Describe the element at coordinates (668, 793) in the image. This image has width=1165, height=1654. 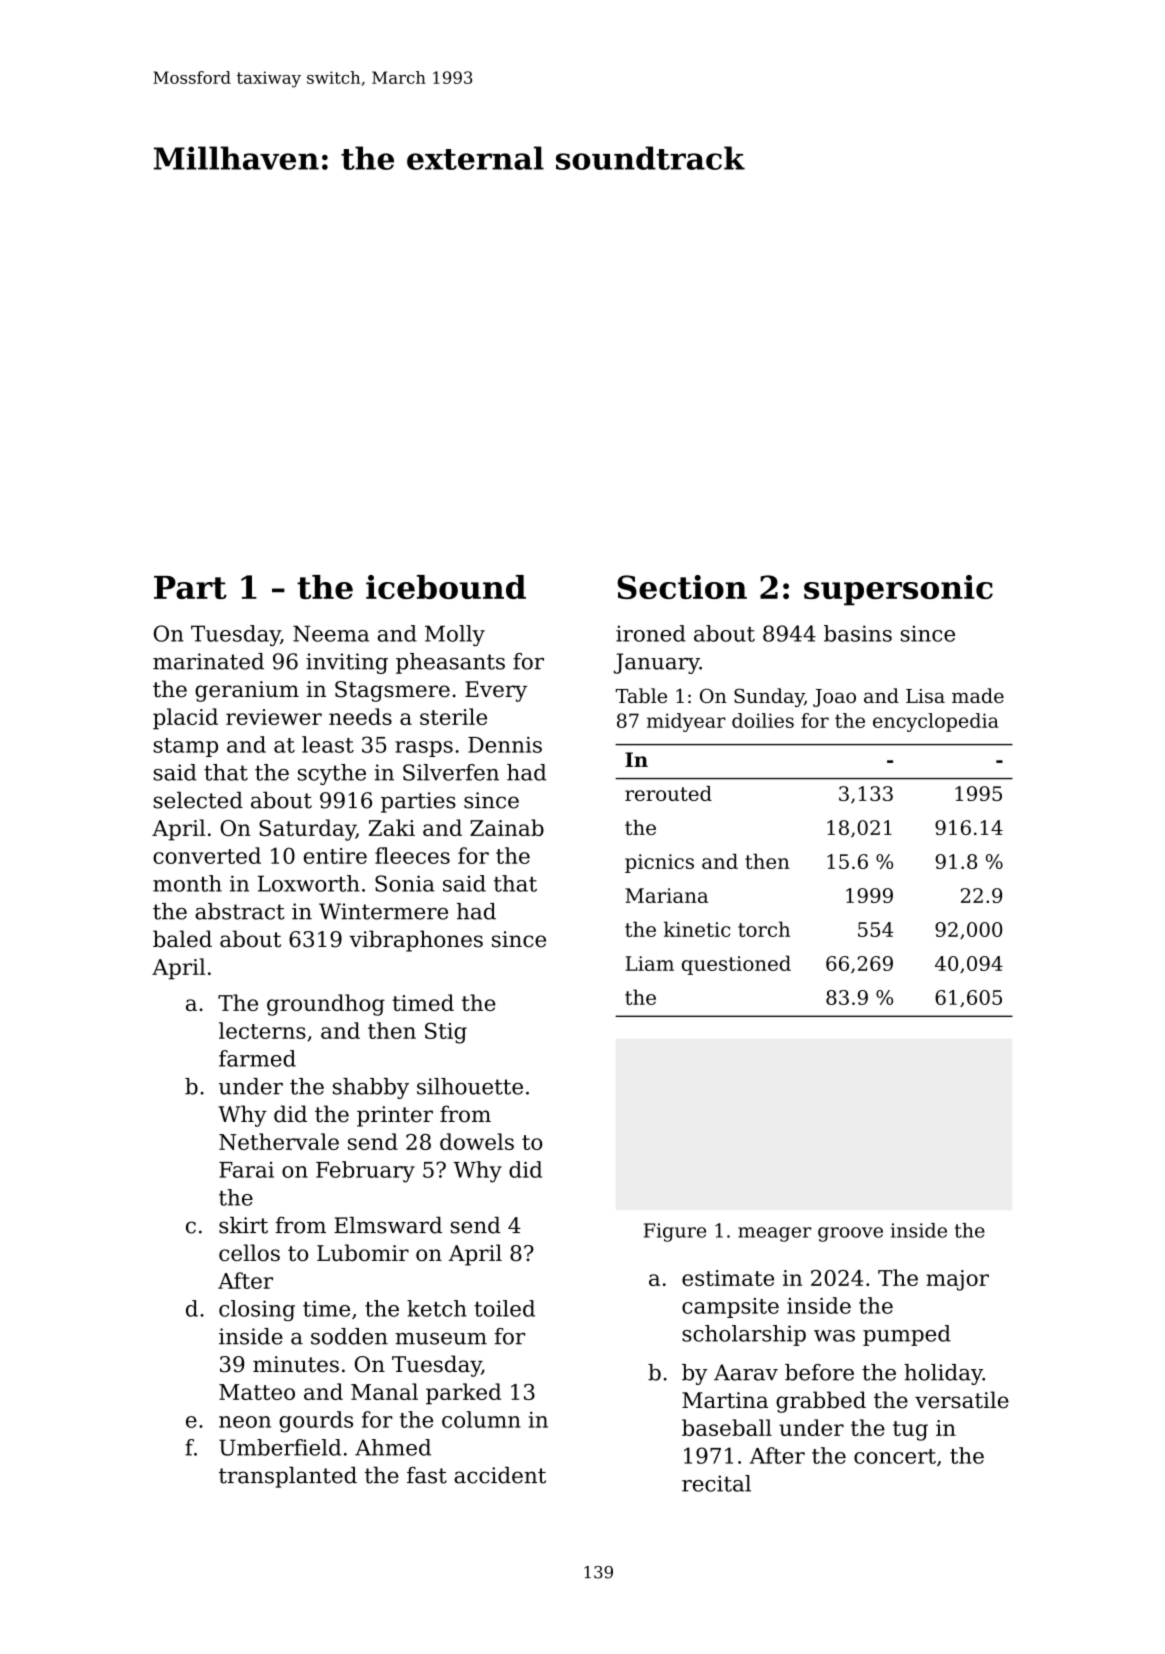
I see `rerouted` at that location.
